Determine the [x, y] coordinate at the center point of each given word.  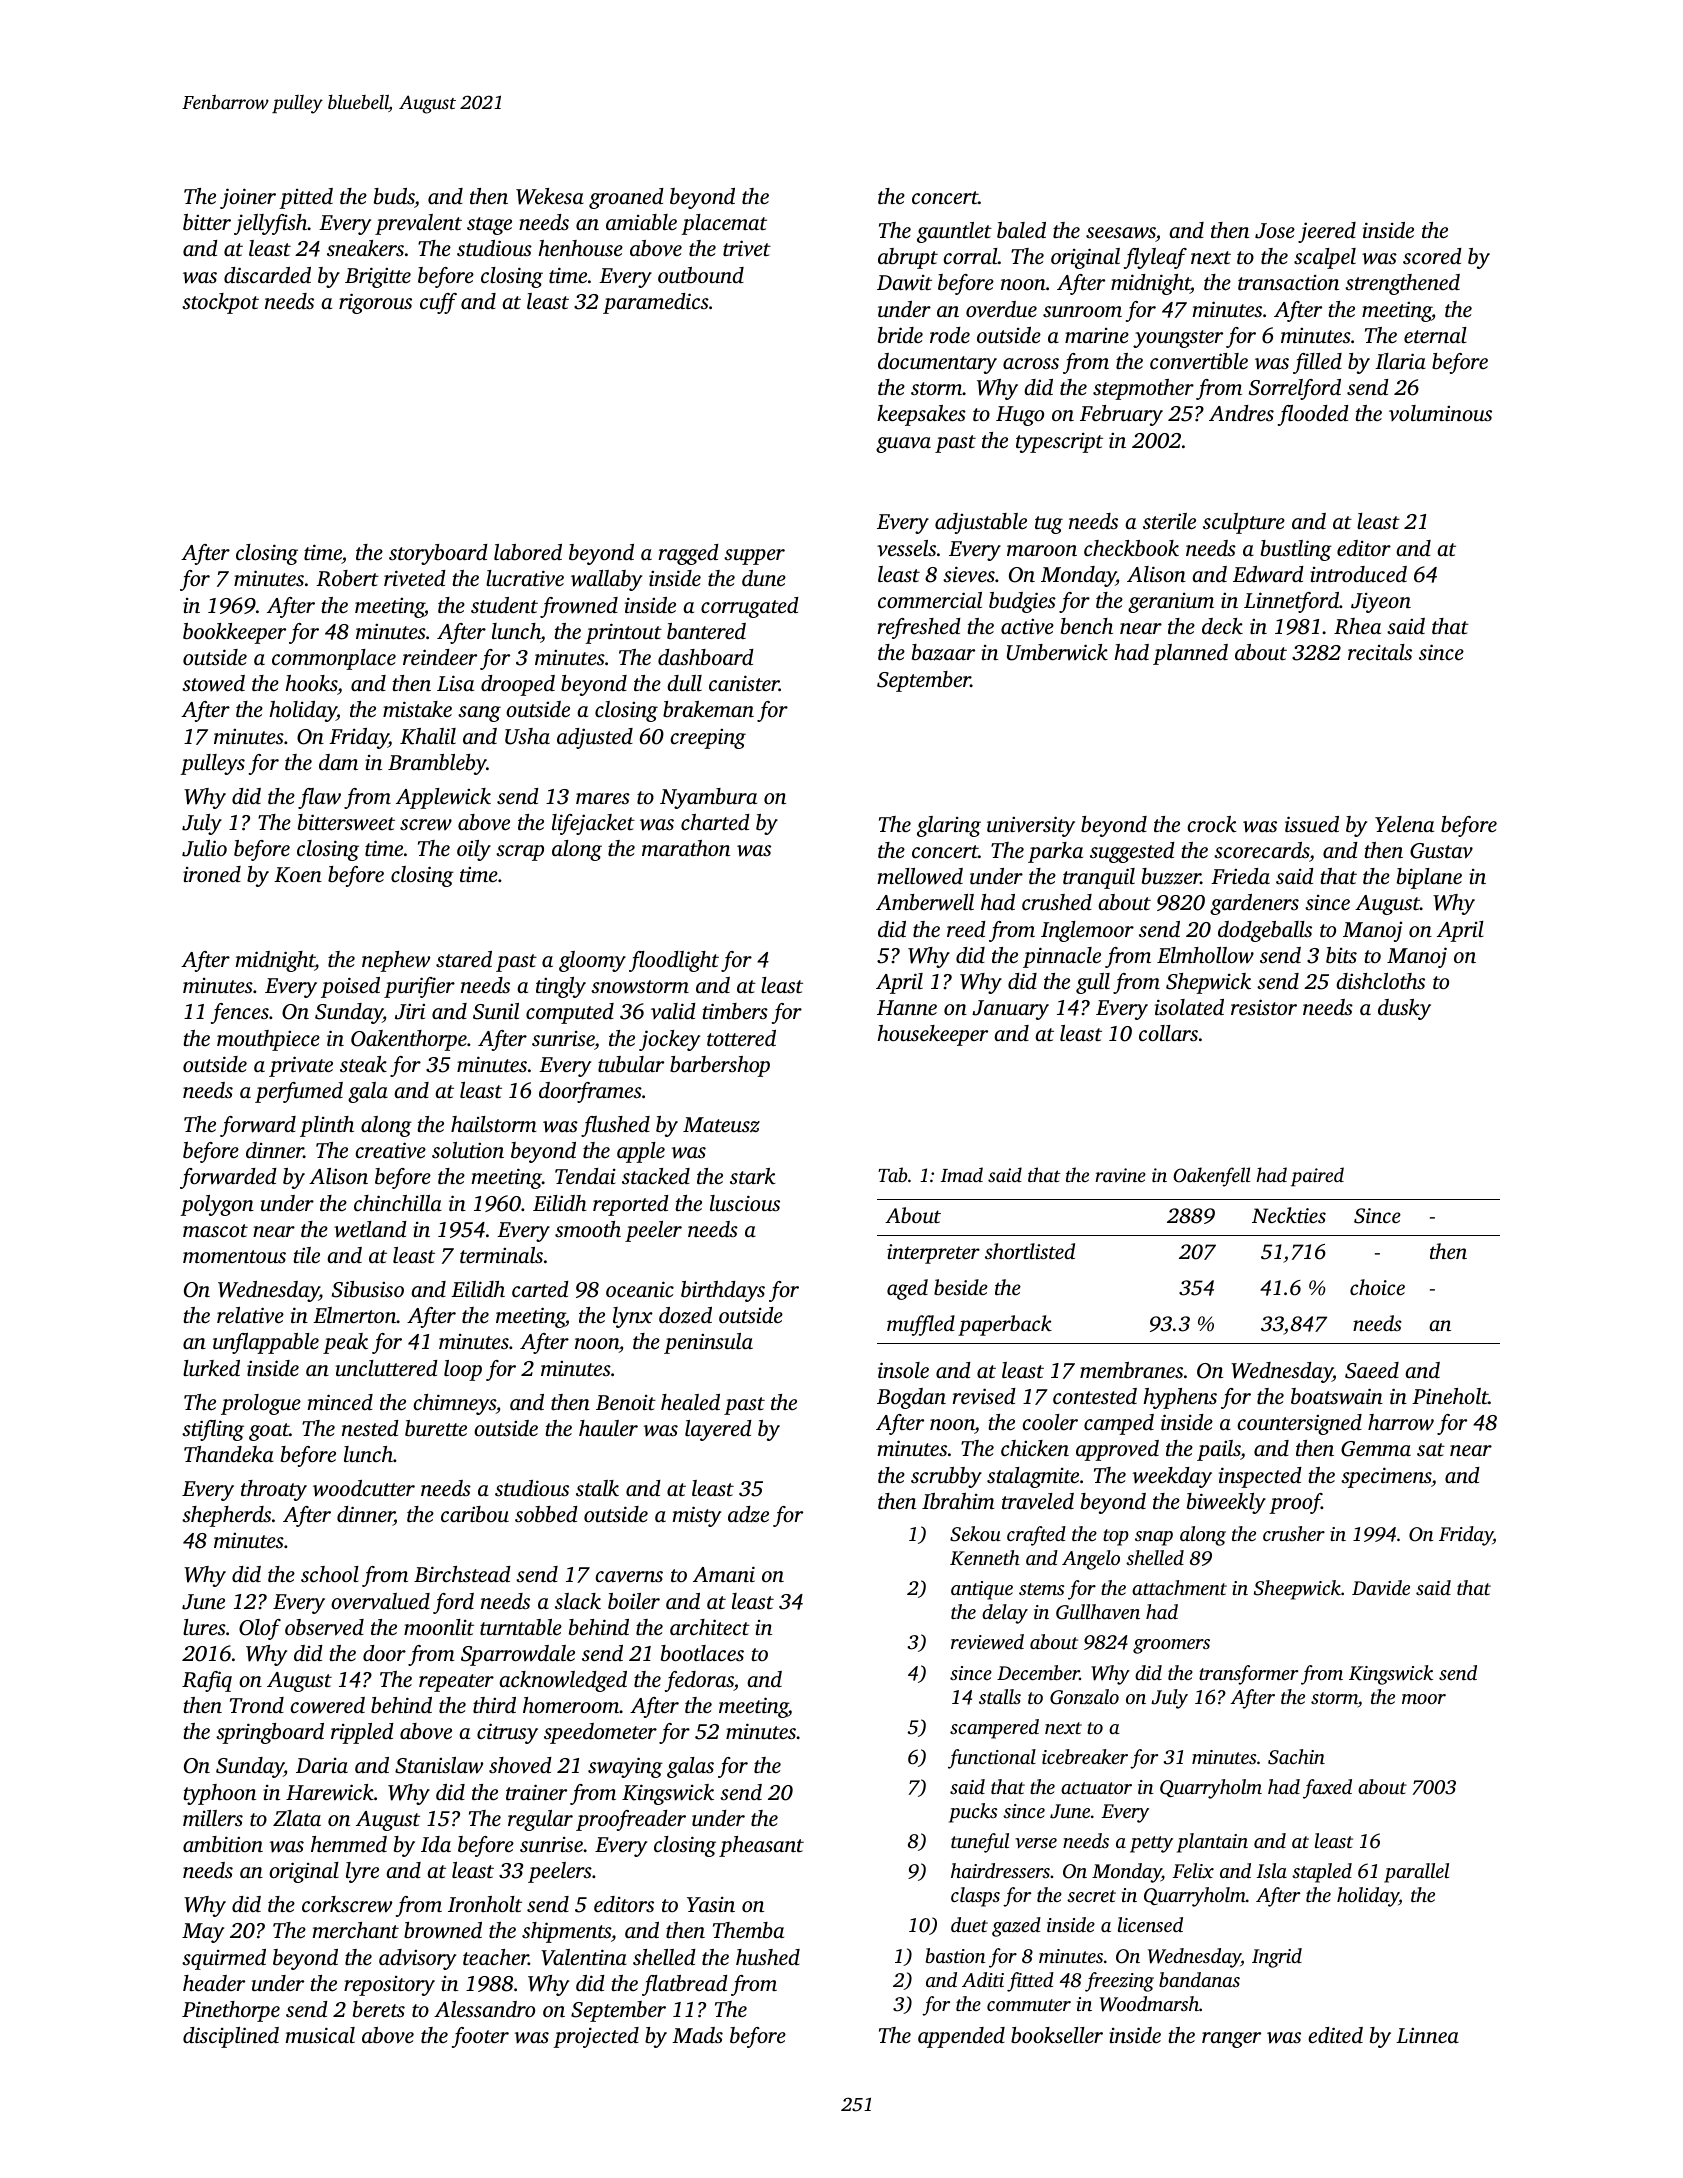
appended [961, 2037]
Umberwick [1057, 652]
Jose [1275, 231]
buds [394, 196]
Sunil [496, 1011]
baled [1021, 230]
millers [213, 1818]
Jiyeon [1381, 603]
